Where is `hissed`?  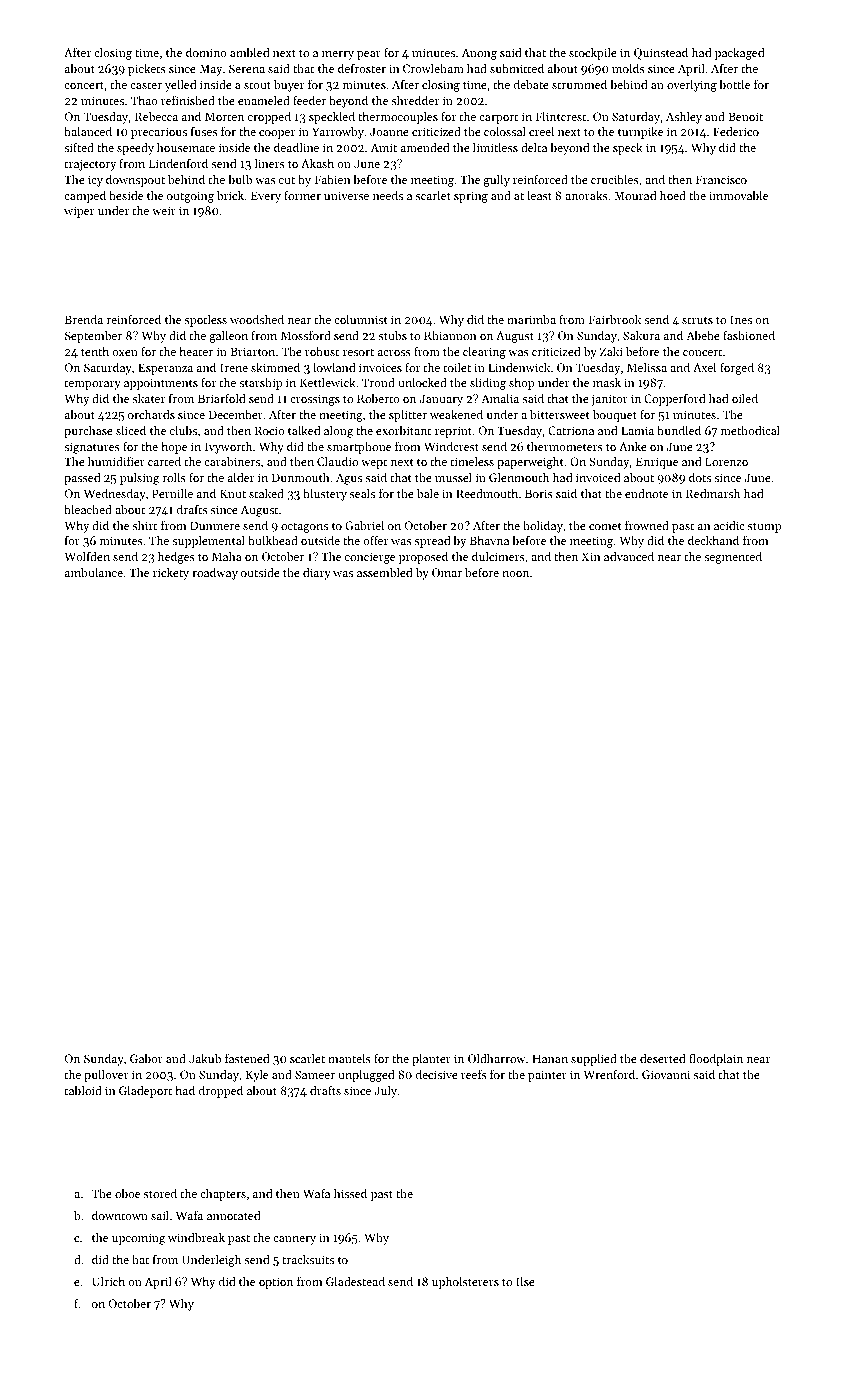
hissed is located at coordinates (350, 1193).
